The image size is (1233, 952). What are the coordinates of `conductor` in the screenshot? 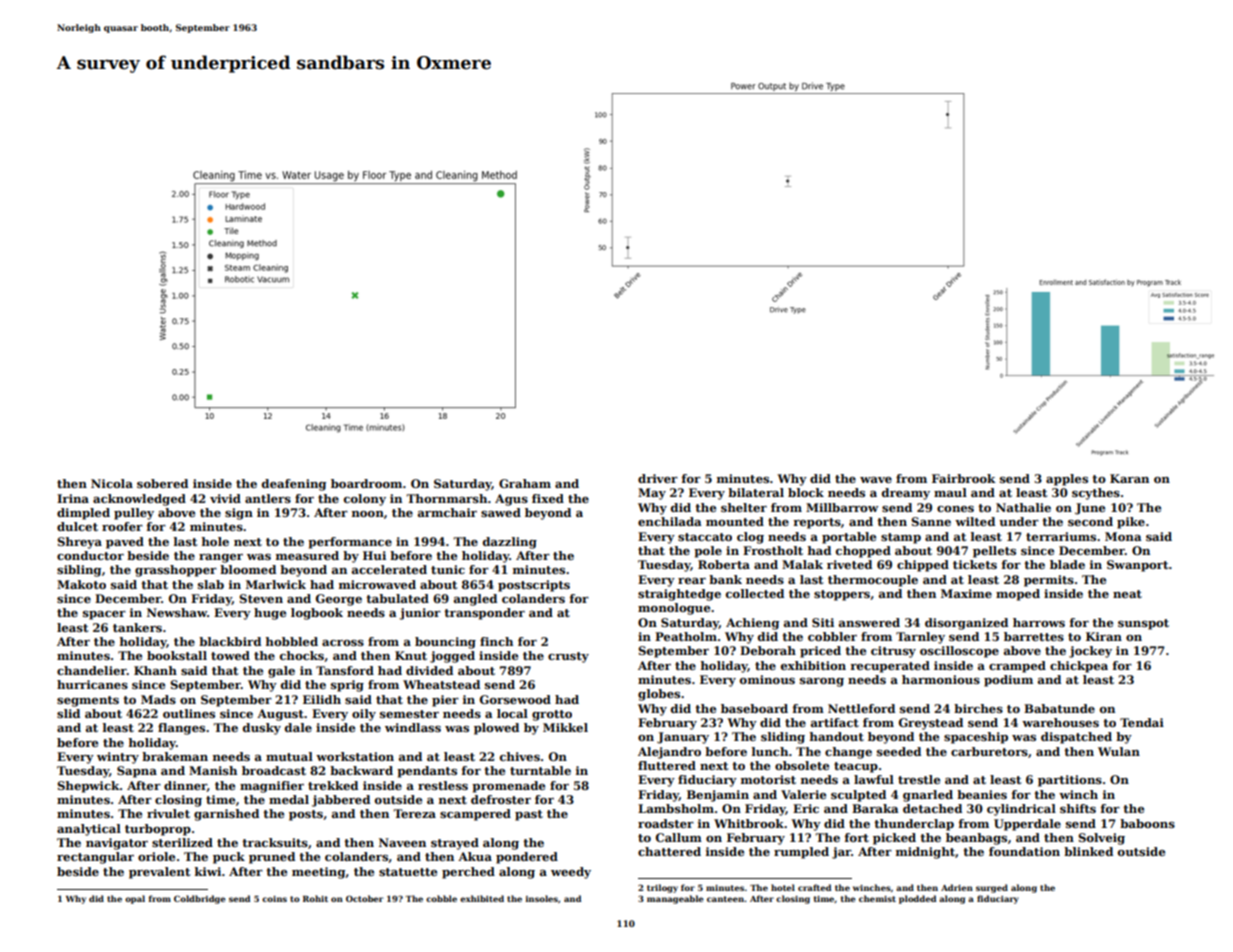 It's located at (90, 555).
